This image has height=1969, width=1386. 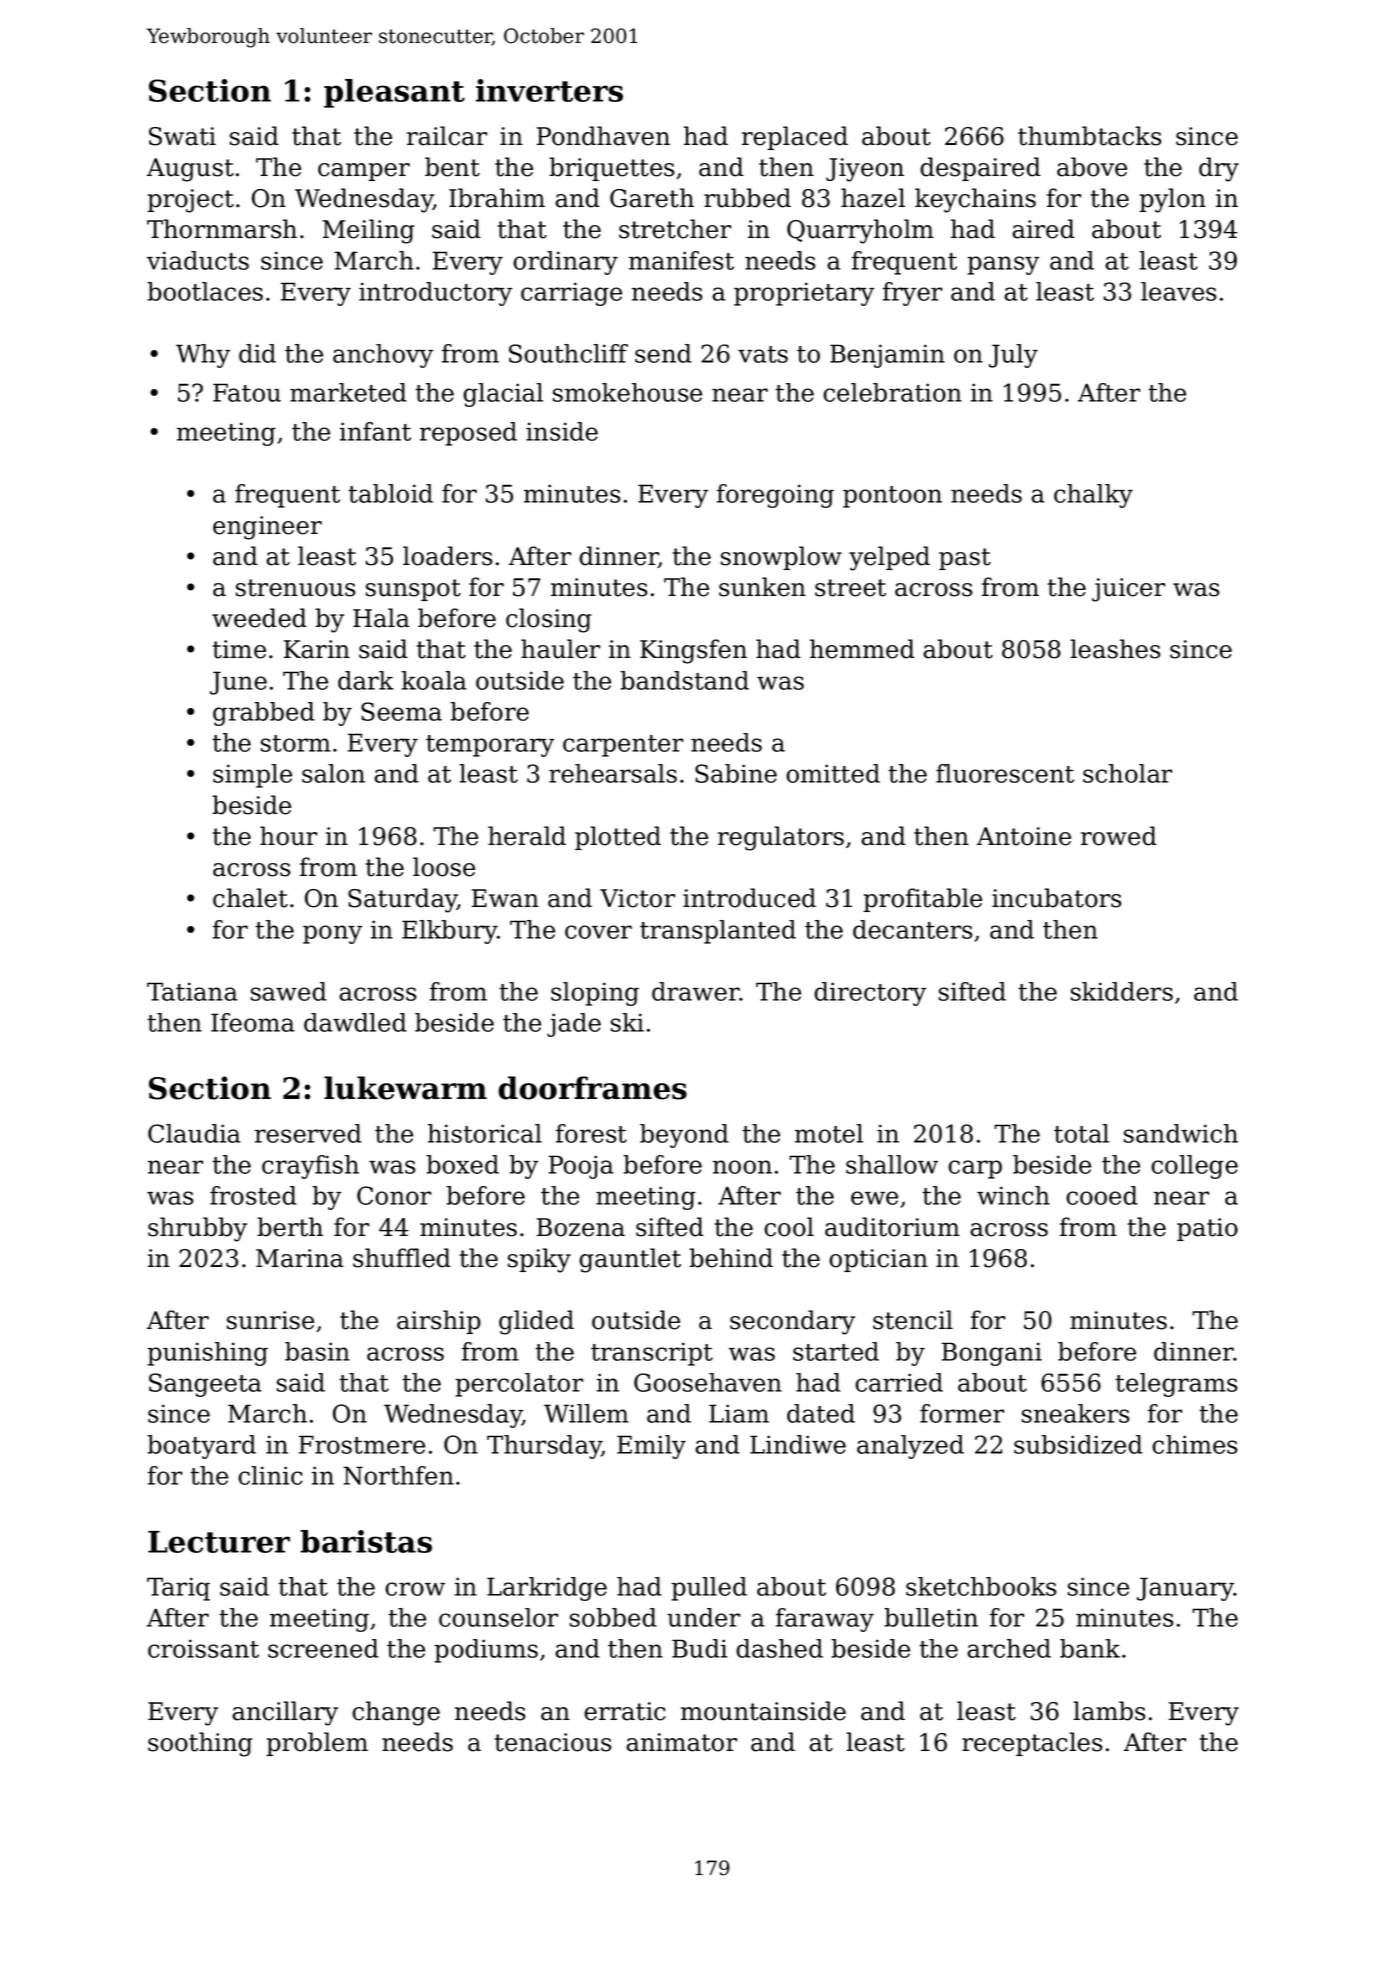 I want to click on directory, so click(x=870, y=994).
